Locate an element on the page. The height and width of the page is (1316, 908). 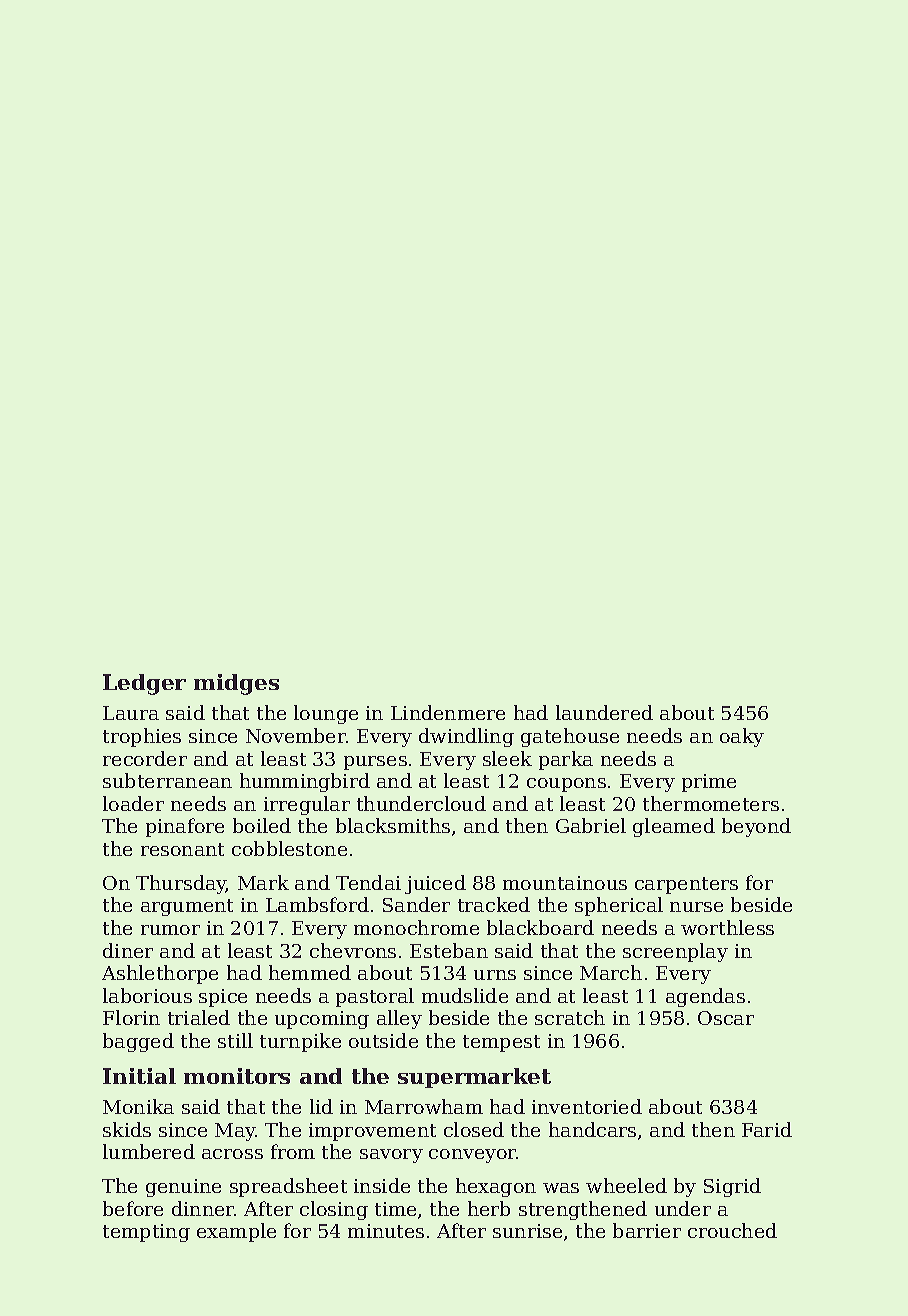
mountainous is located at coordinates (565, 883).
